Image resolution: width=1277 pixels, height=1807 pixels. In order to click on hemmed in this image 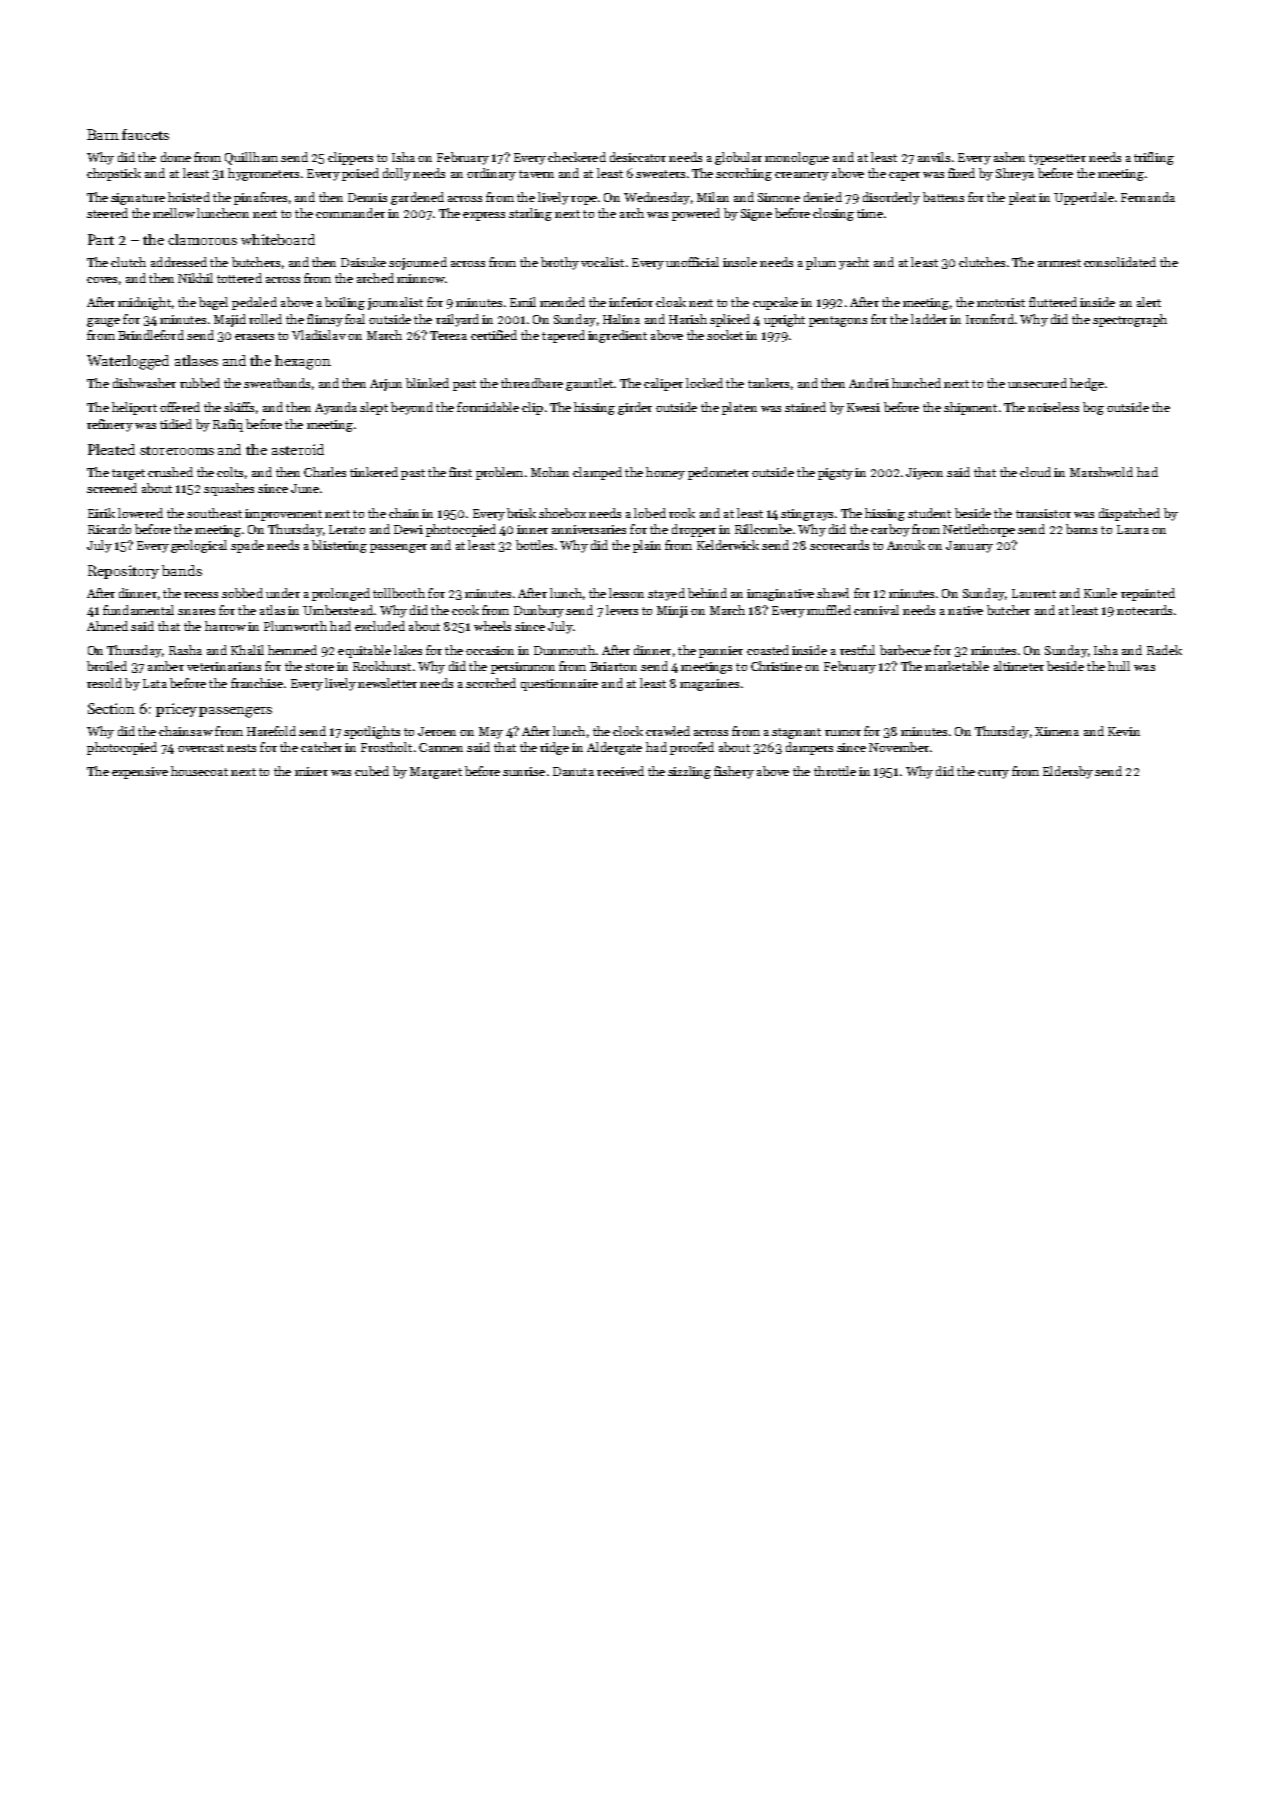, I will do `click(292, 650)`.
